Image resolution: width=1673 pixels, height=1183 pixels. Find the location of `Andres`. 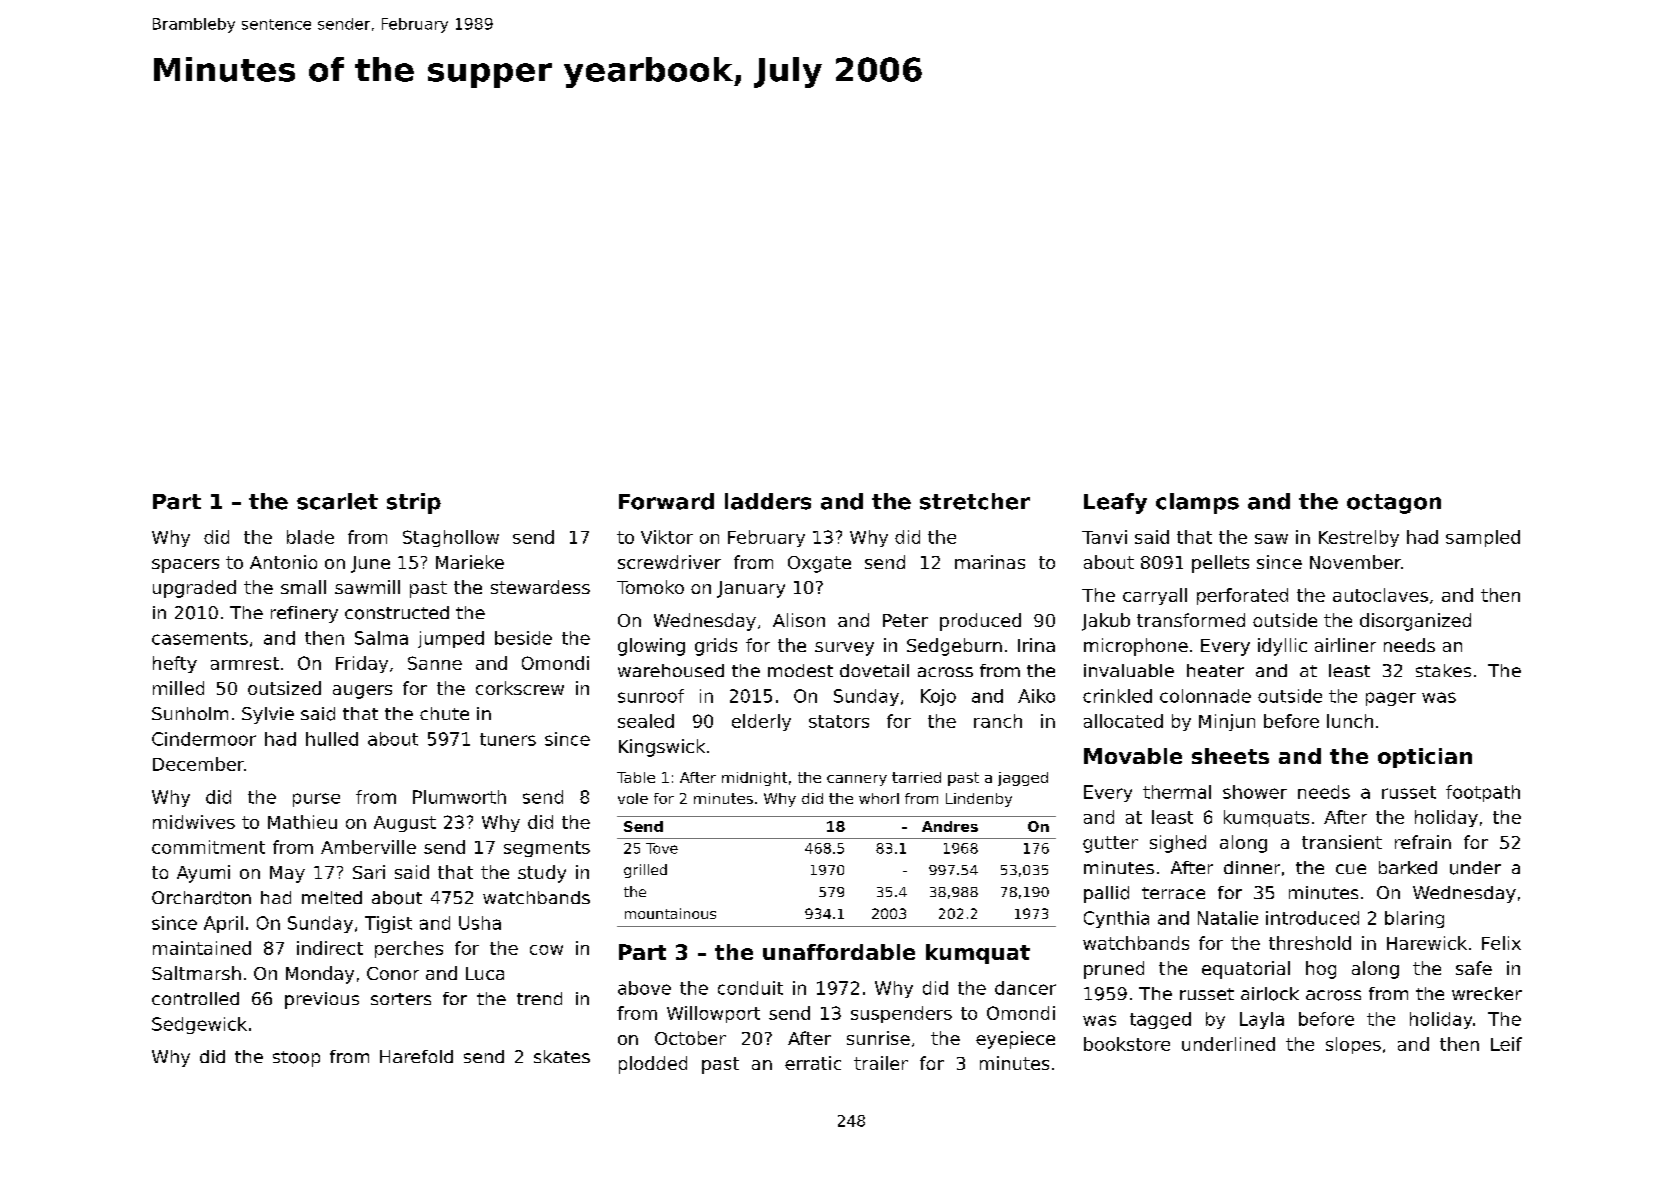

Andres is located at coordinates (950, 826).
